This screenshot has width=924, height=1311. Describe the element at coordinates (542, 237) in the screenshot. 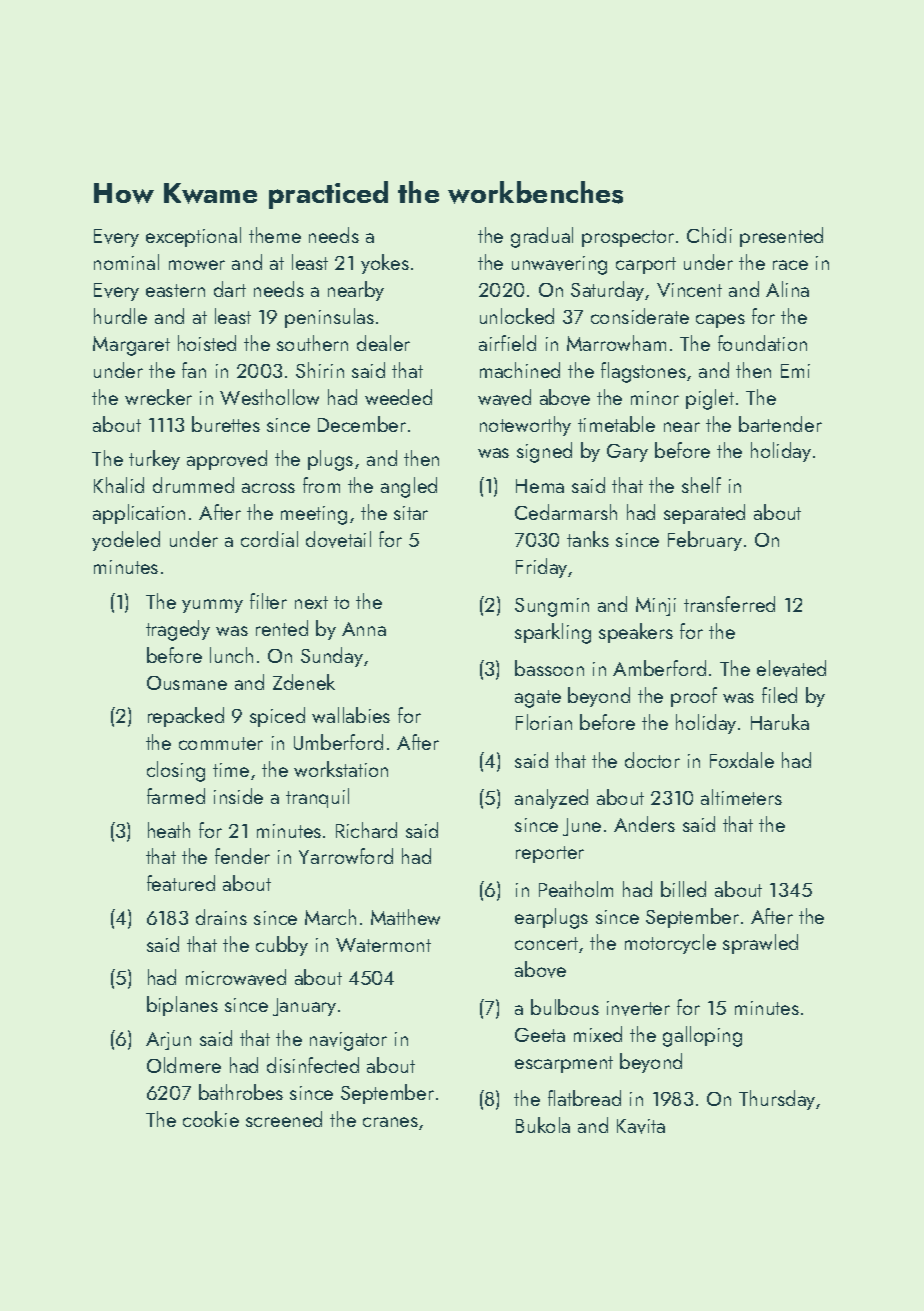

I see `gradual` at that location.
